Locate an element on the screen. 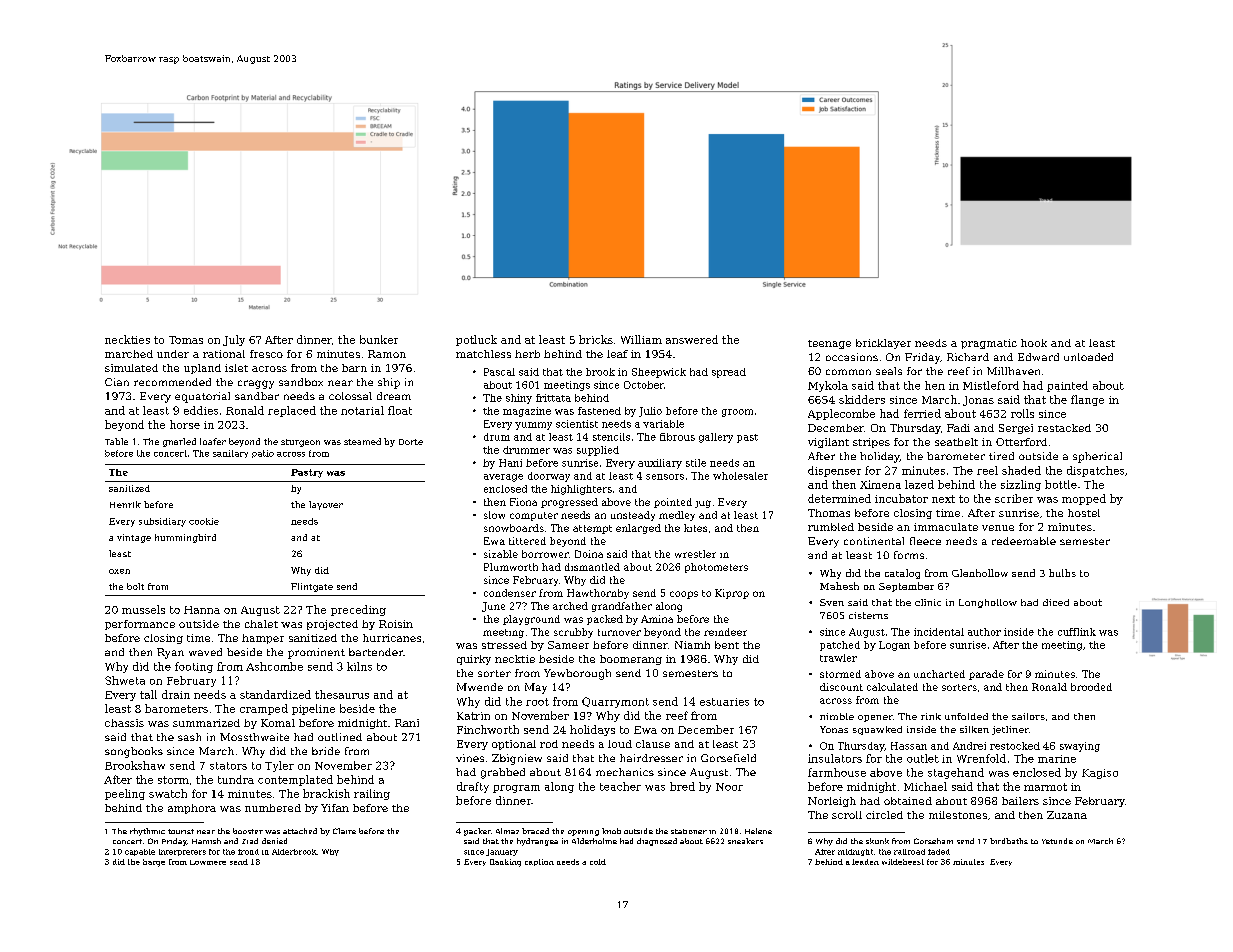 This screenshot has height=952, width=1233. Tomas is located at coordinates (186, 340).
